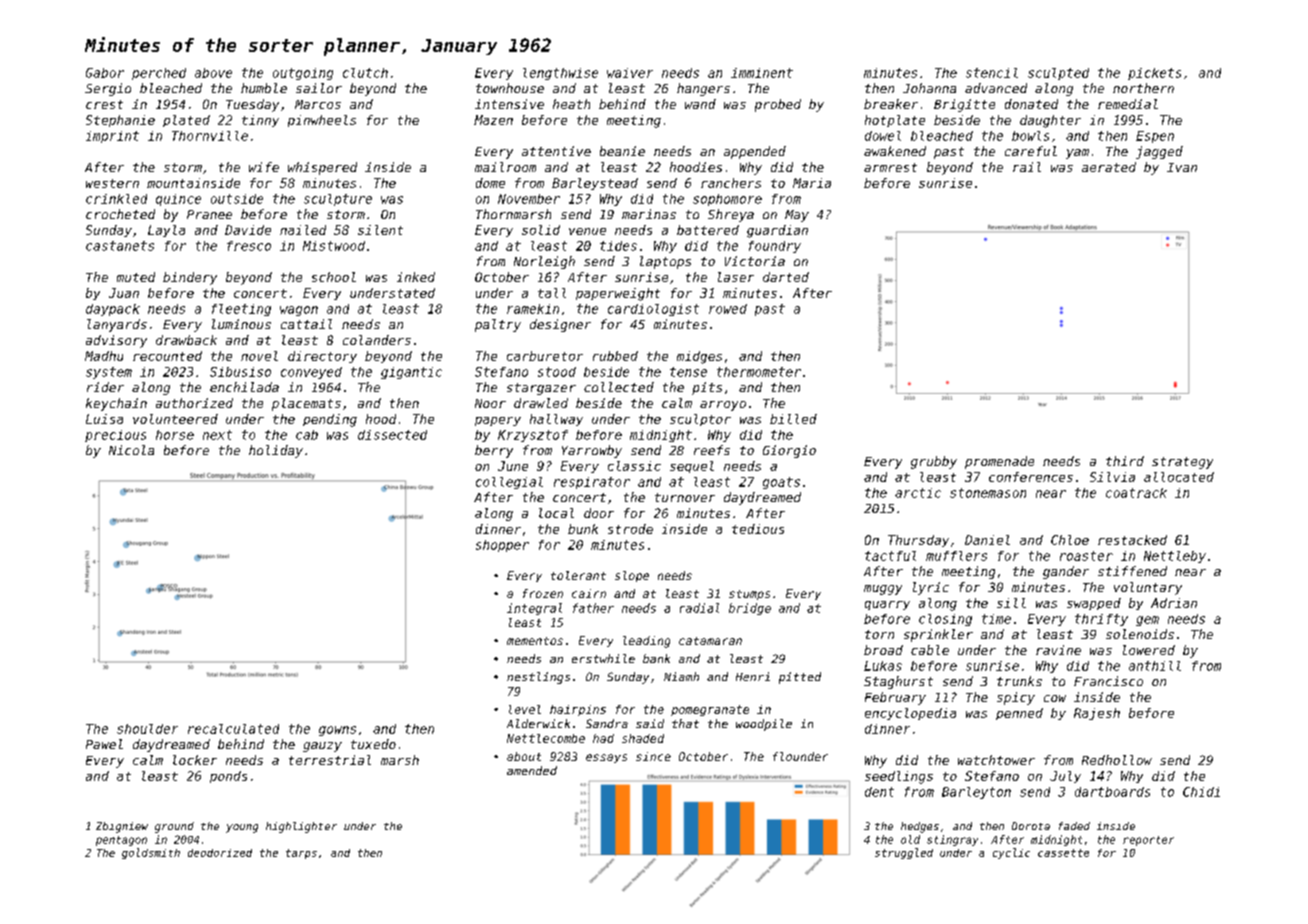 This page has width=1308, height=924. I want to click on third, so click(1125, 461).
